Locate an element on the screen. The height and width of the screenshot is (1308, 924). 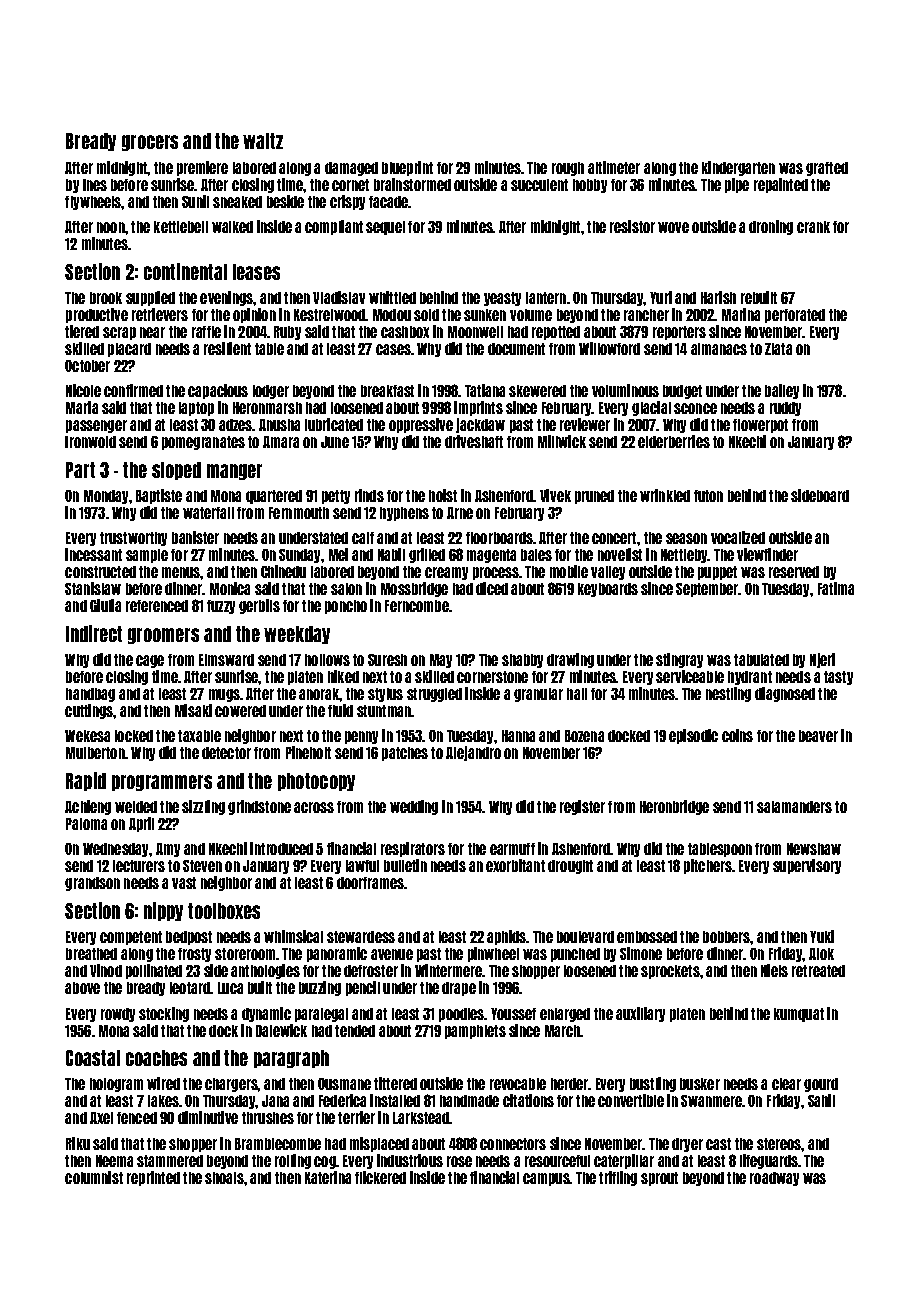
kindergarten is located at coordinates (738, 168).
